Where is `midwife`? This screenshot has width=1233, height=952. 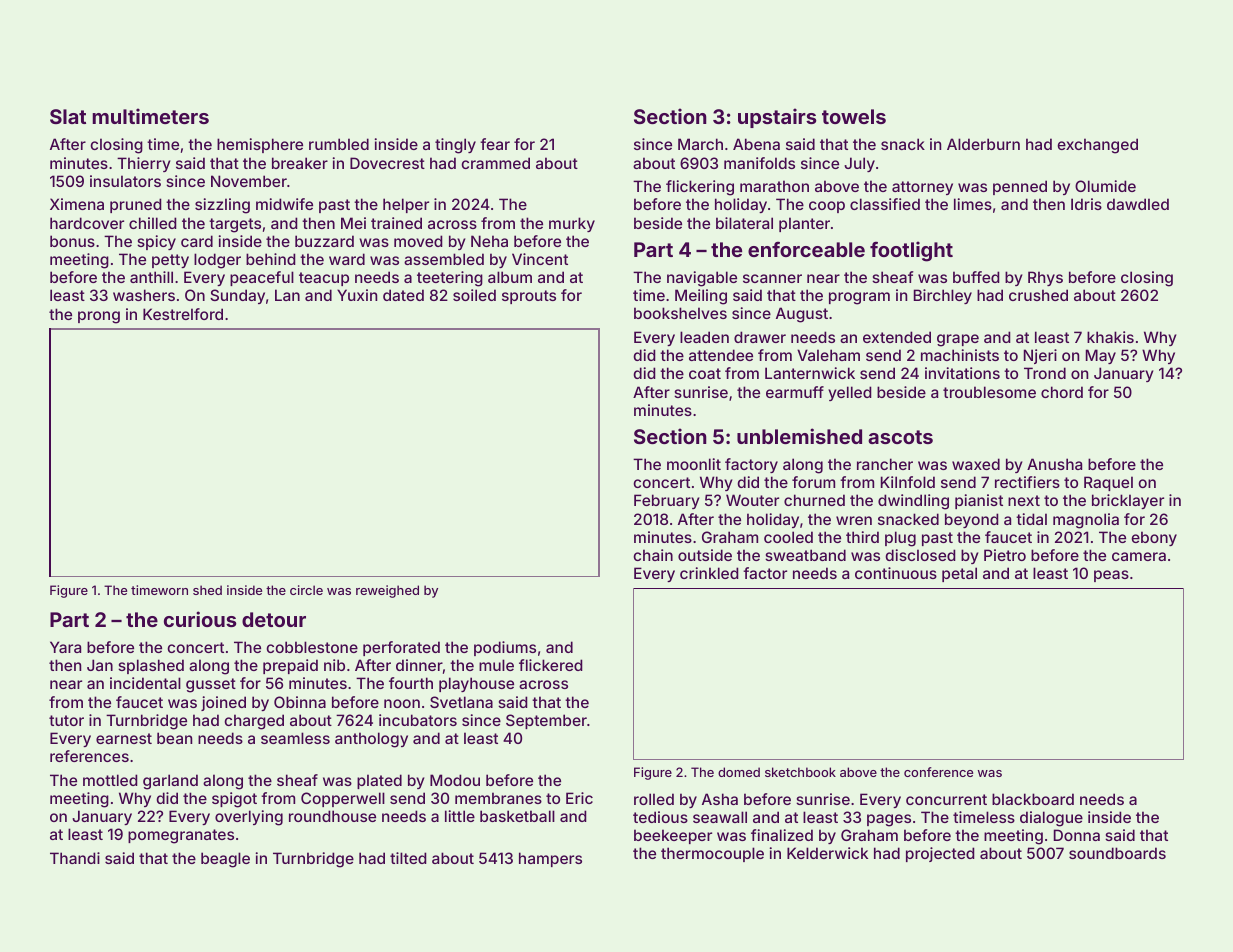 midwife is located at coordinates (284, 204).
